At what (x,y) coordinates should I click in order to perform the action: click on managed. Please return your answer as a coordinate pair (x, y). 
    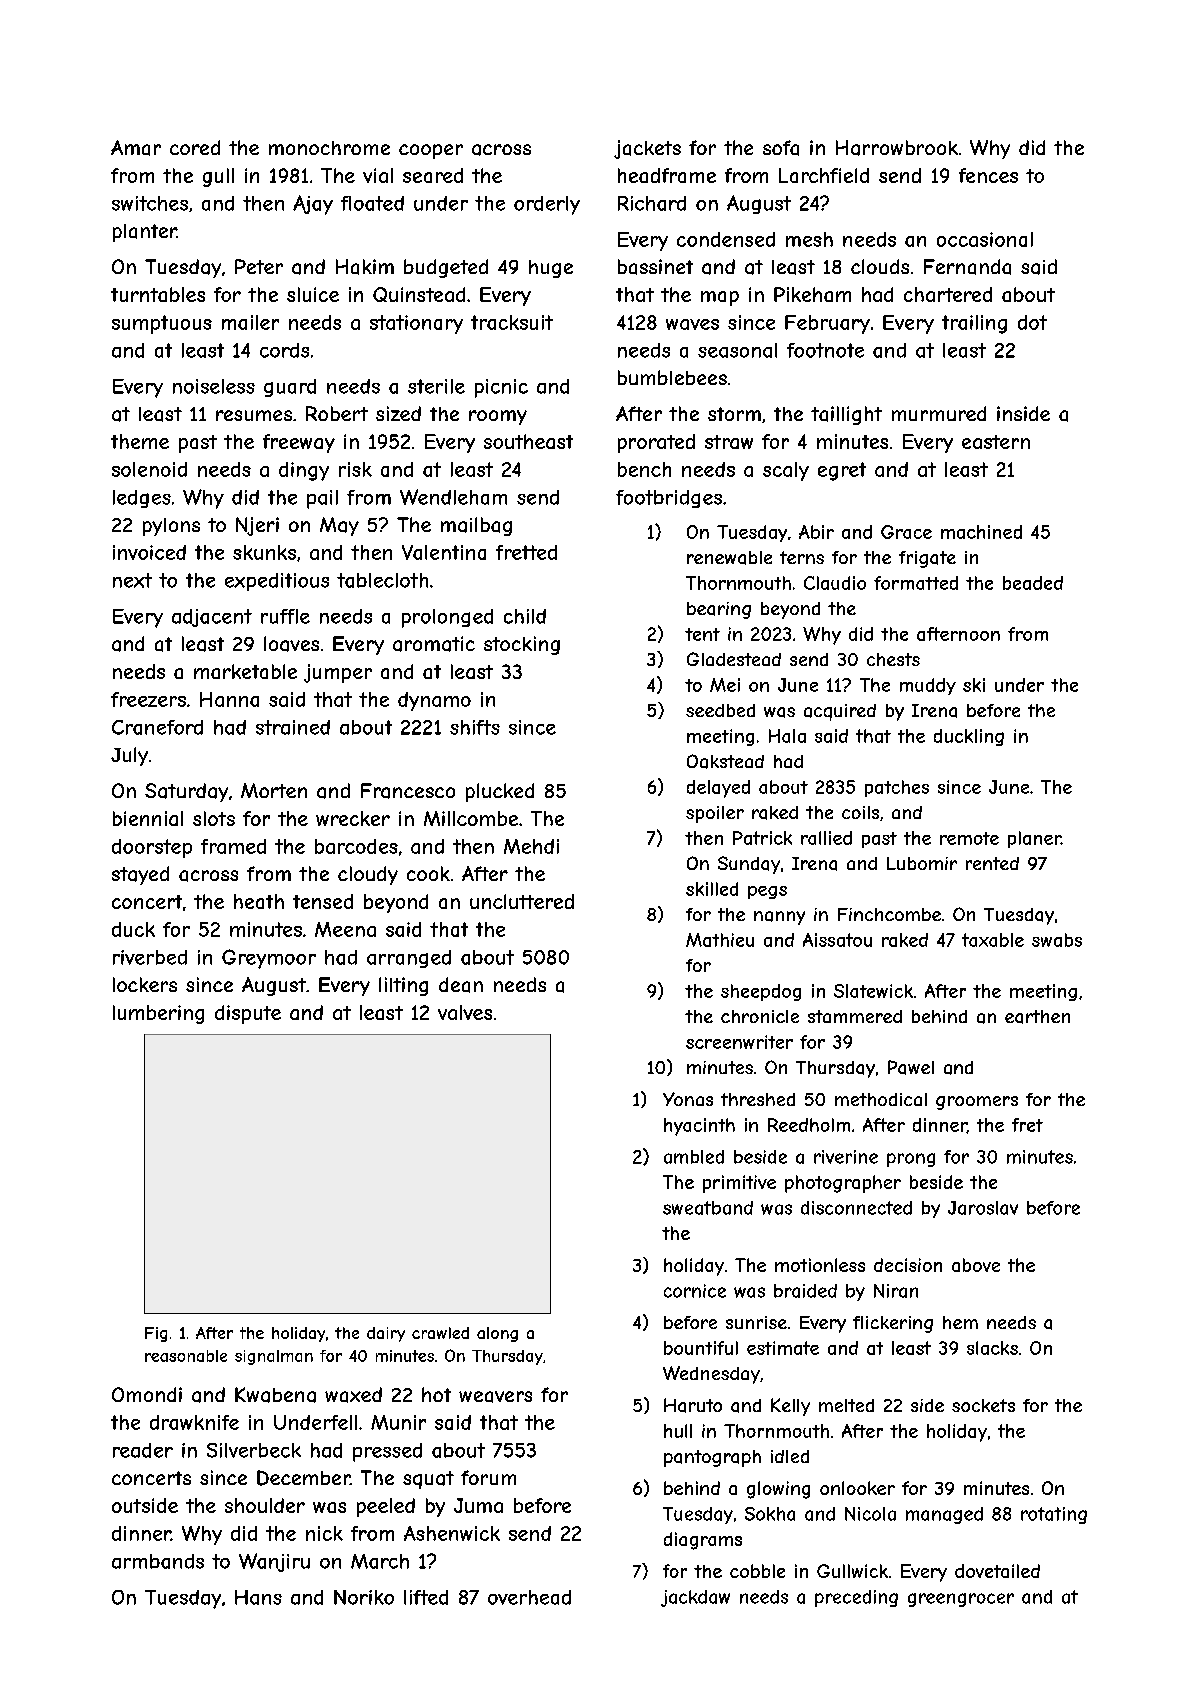
    Looking at the image, I should click on (944, 1515).
